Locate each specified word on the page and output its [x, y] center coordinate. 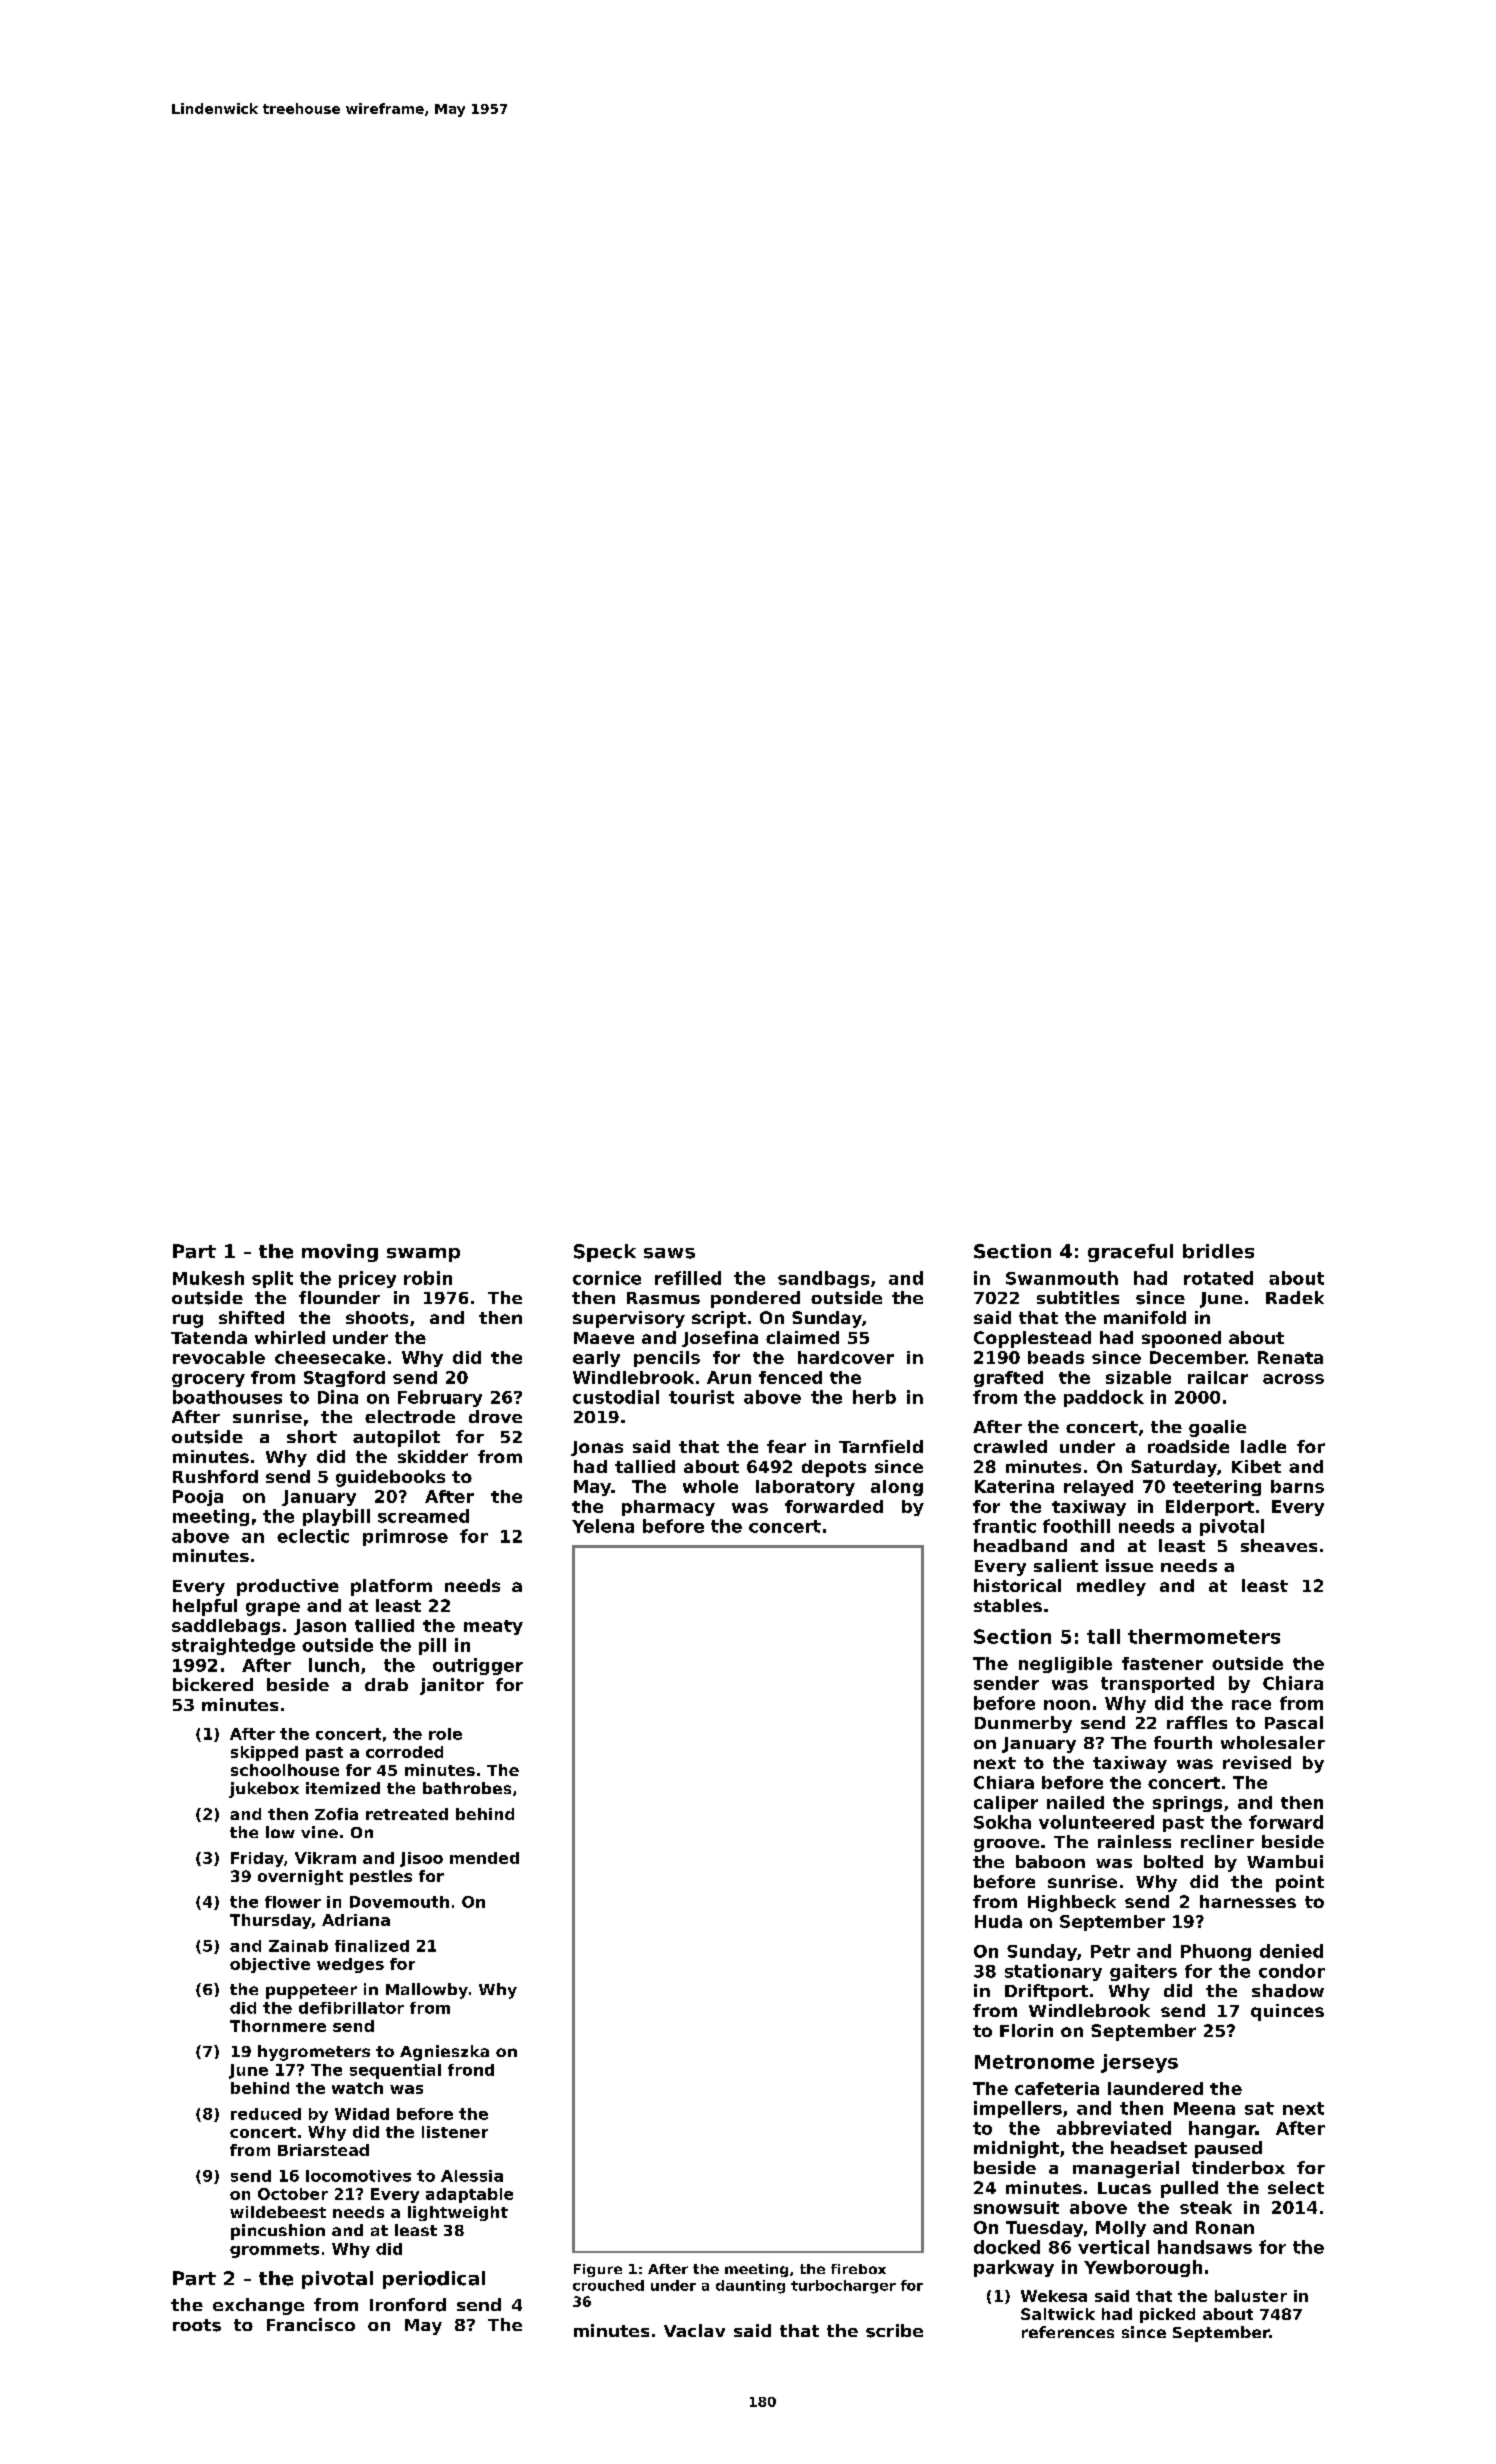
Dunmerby [1023, 1724]
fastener [1162, 1663]
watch [357, 2088]
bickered [213, 1684]
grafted [1008, 1379]
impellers [1018, 2109]
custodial [616, 1397]
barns [1297, 1486]
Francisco [311, 2324]
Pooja [198, 1498]
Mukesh [208, 1278]
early [596, 1359]
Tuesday [1044, 2229]
